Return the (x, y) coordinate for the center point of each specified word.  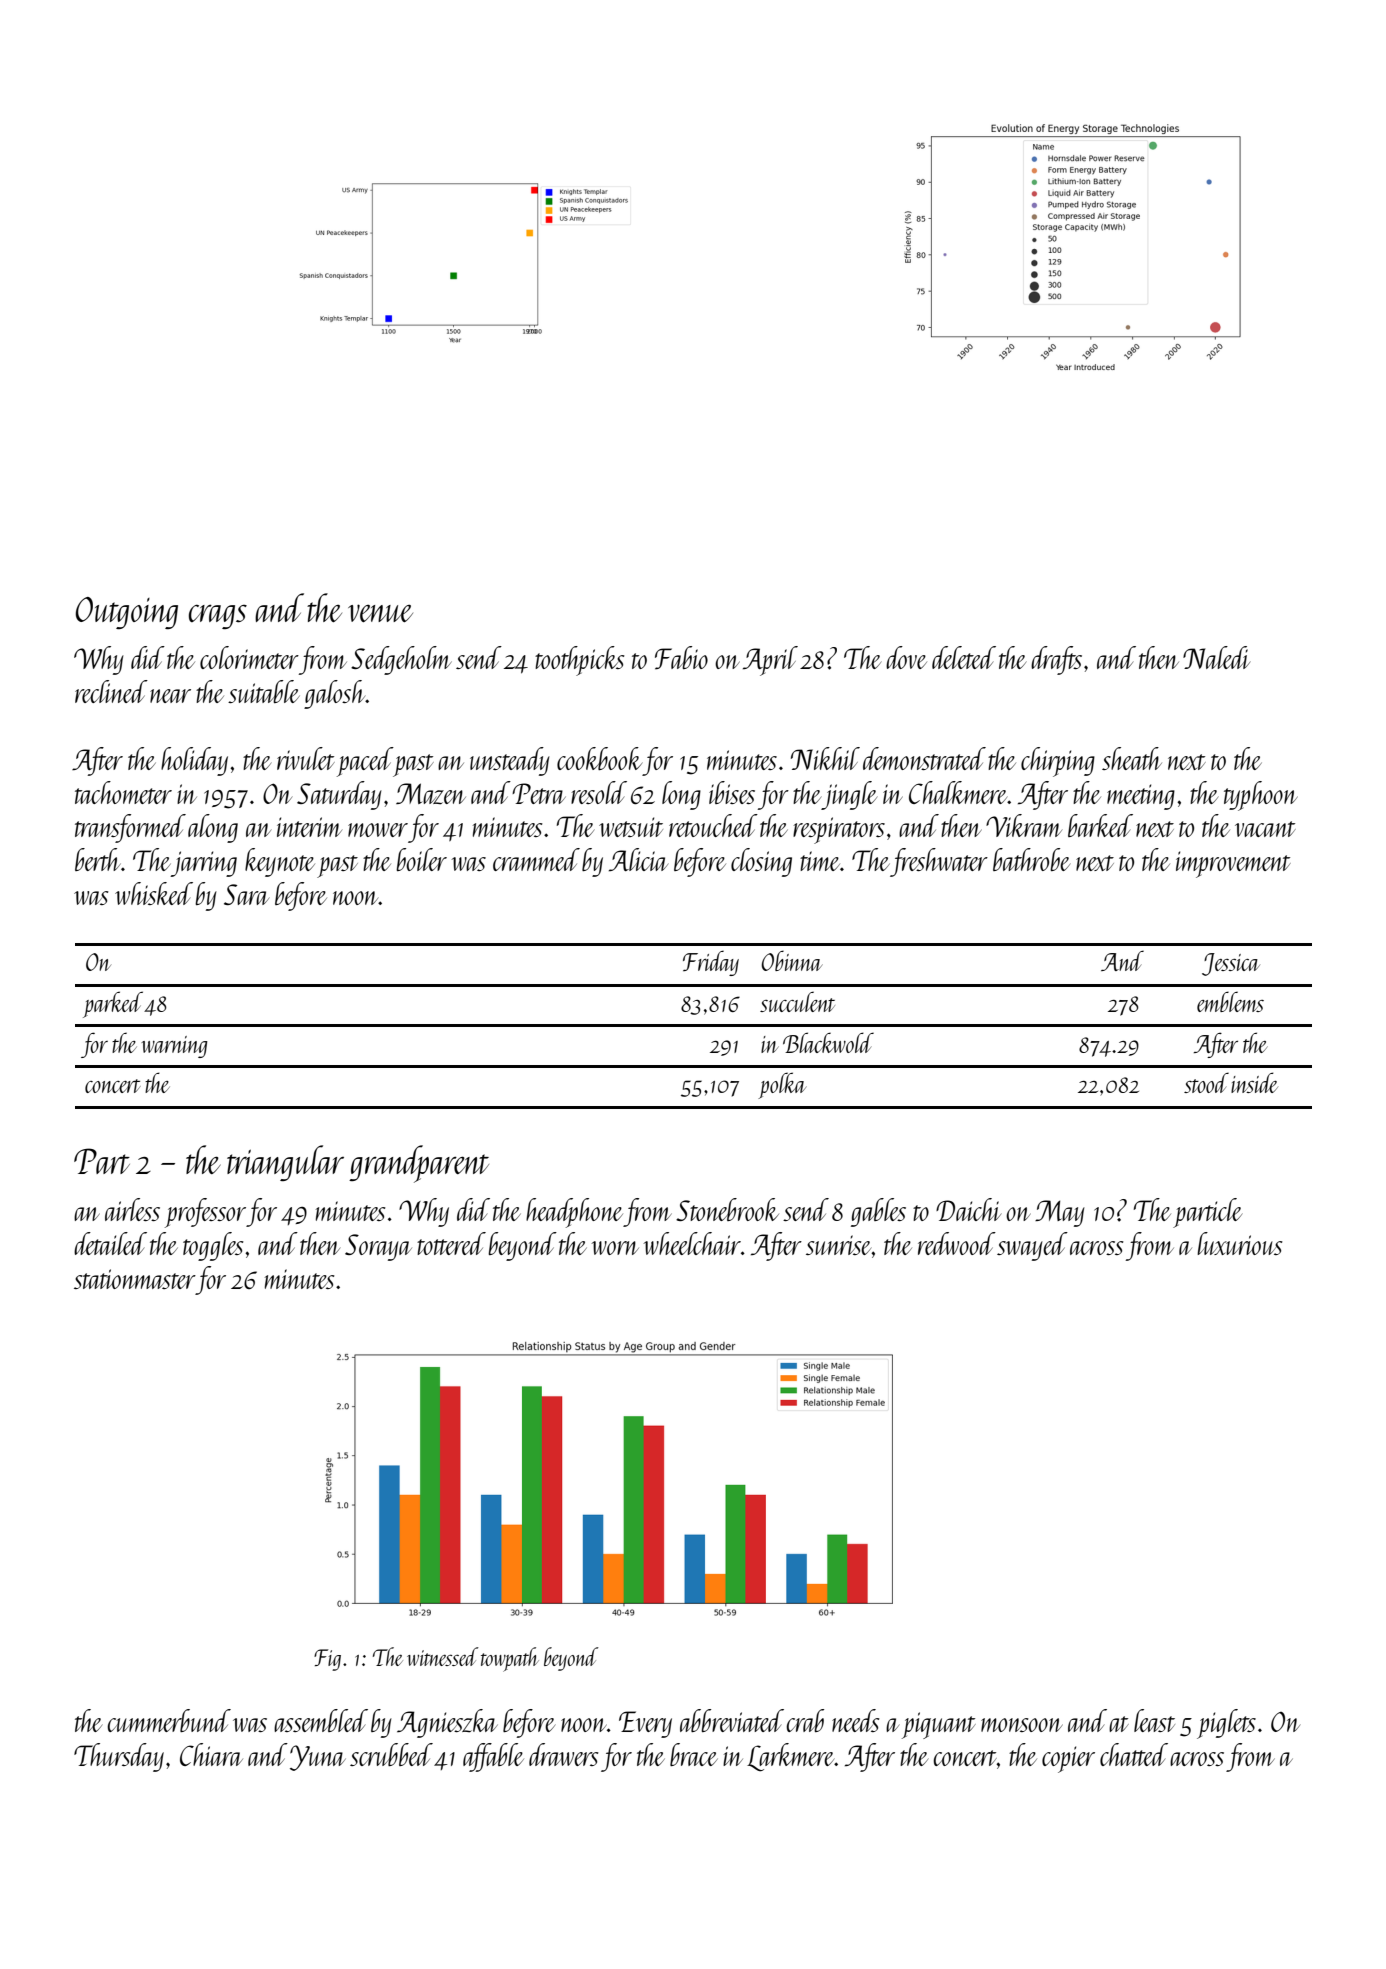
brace (694, 1754)
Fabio (681, 658)
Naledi (1217, 657)
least (1154, 1720)
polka (782, 1085)
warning (174, 1047)
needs (855, 1720)
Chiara (211, 1754)
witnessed (443, 1656)
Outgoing (127, 613)
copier (1068, 1759)
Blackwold (828, 1042)
